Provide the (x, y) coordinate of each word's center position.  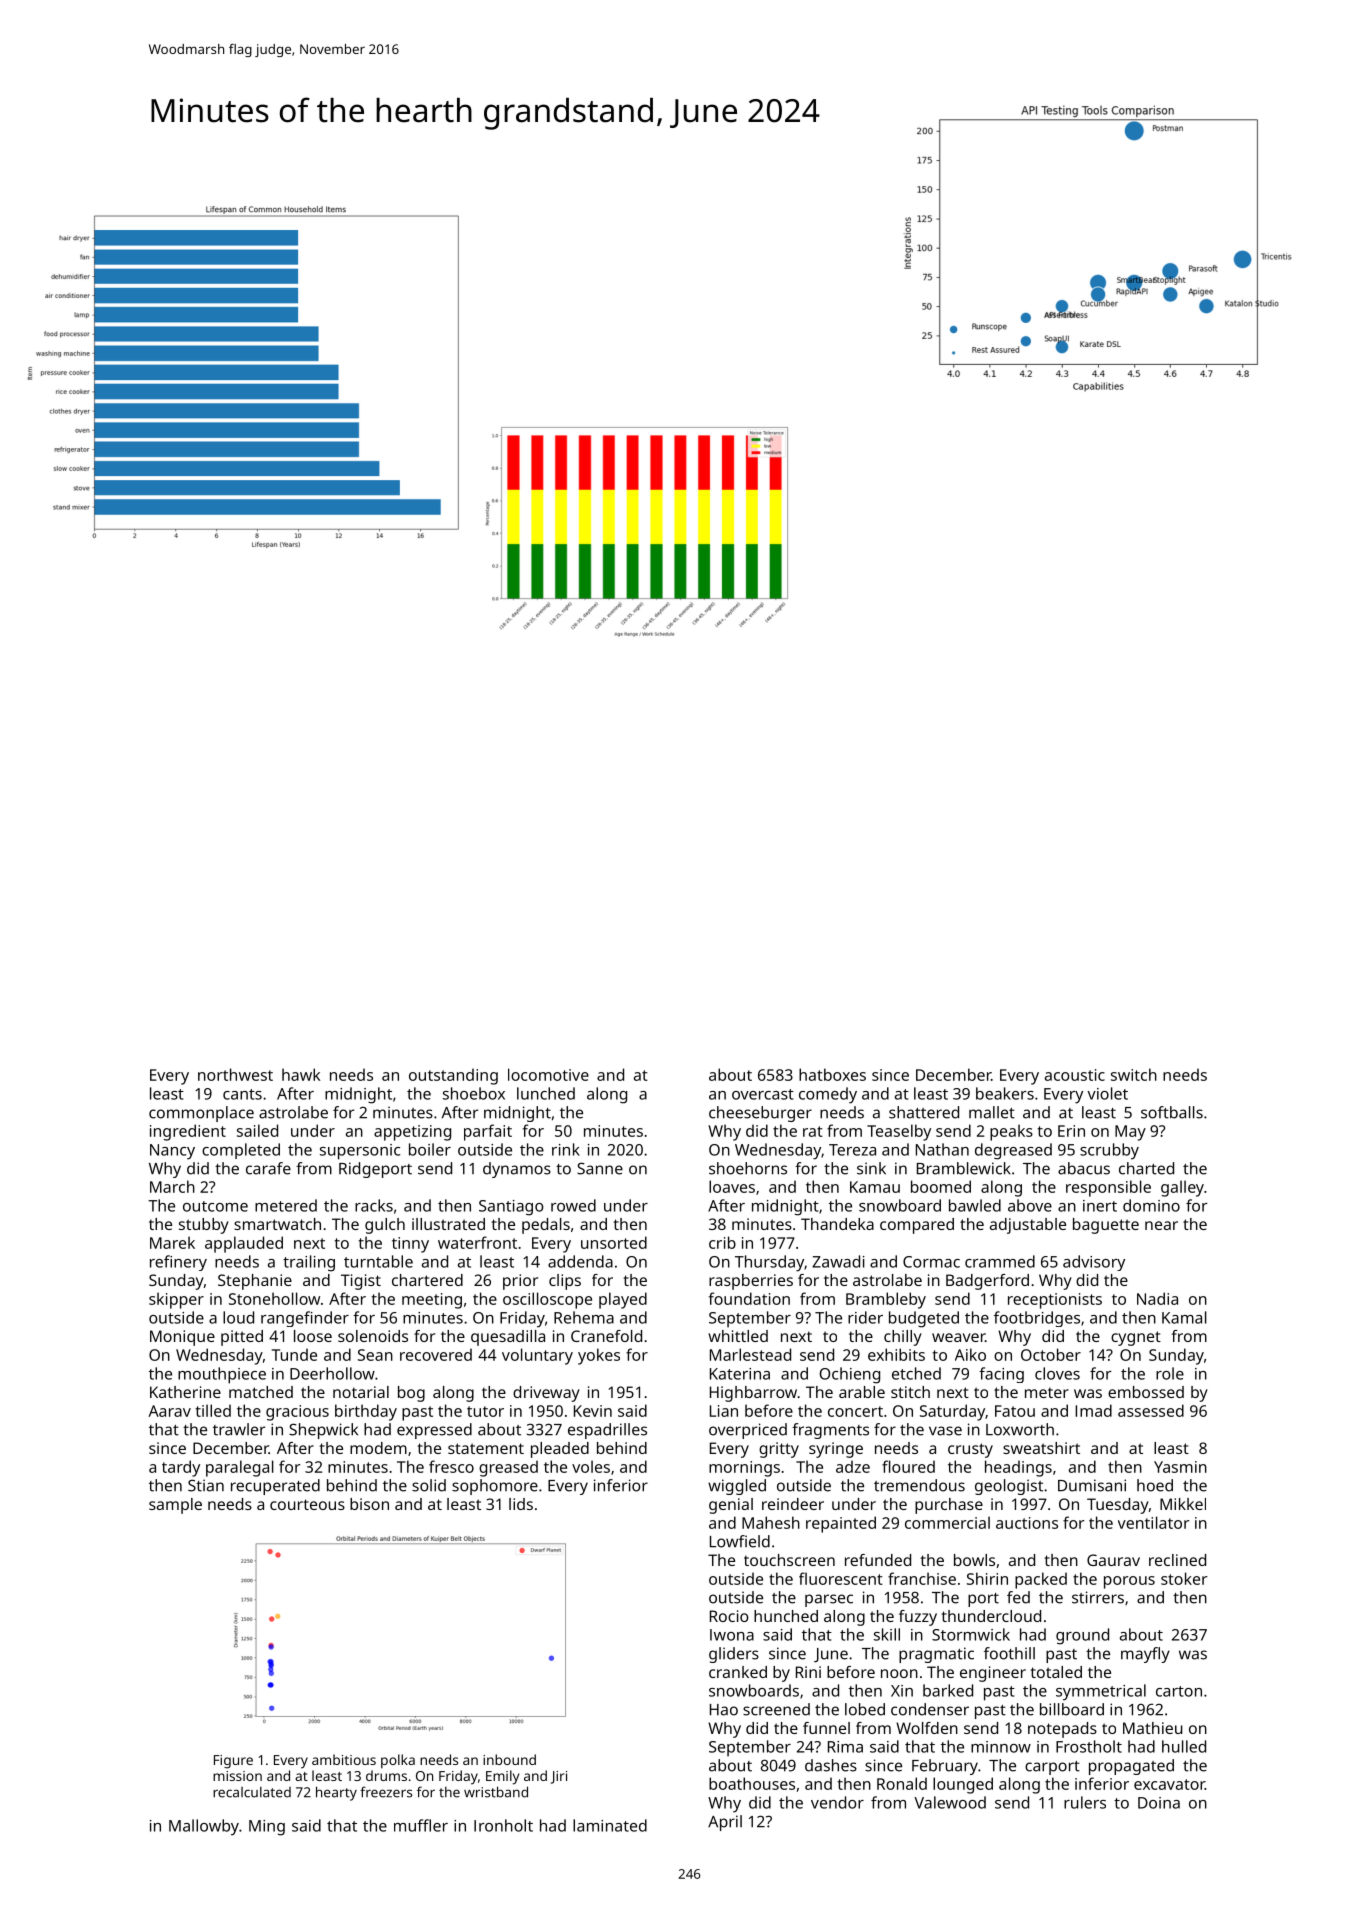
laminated (610, 1825)
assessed (1151, 1410)
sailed (257, 1130)
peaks (1011, 1132)
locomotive (548, 1074)
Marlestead (750, 1354)
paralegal (240, 1468)
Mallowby (204, 1827)
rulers (1085, 1802)
